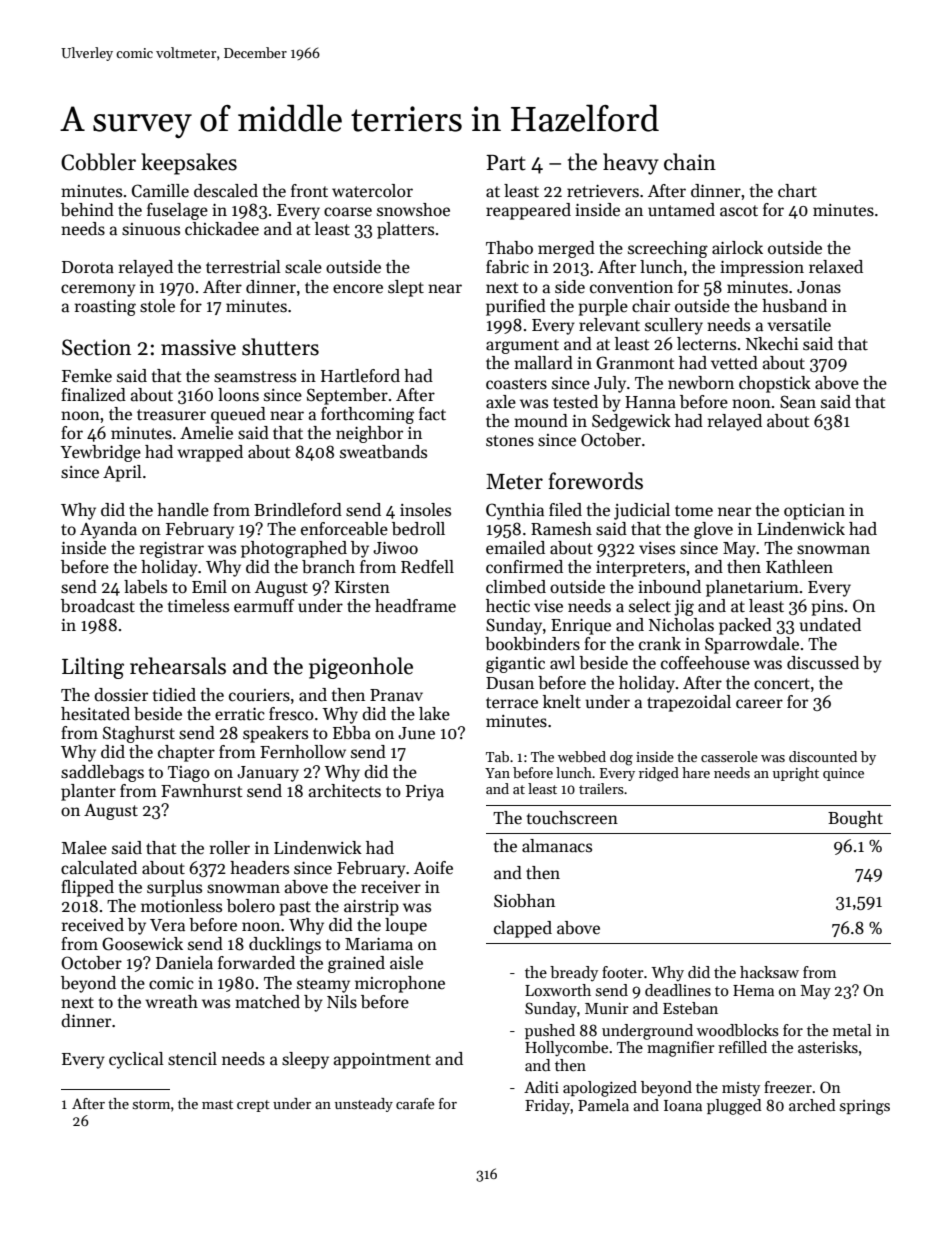  Describe the element at coordinates (358, 289) in the image. I see `encore` at that location.
